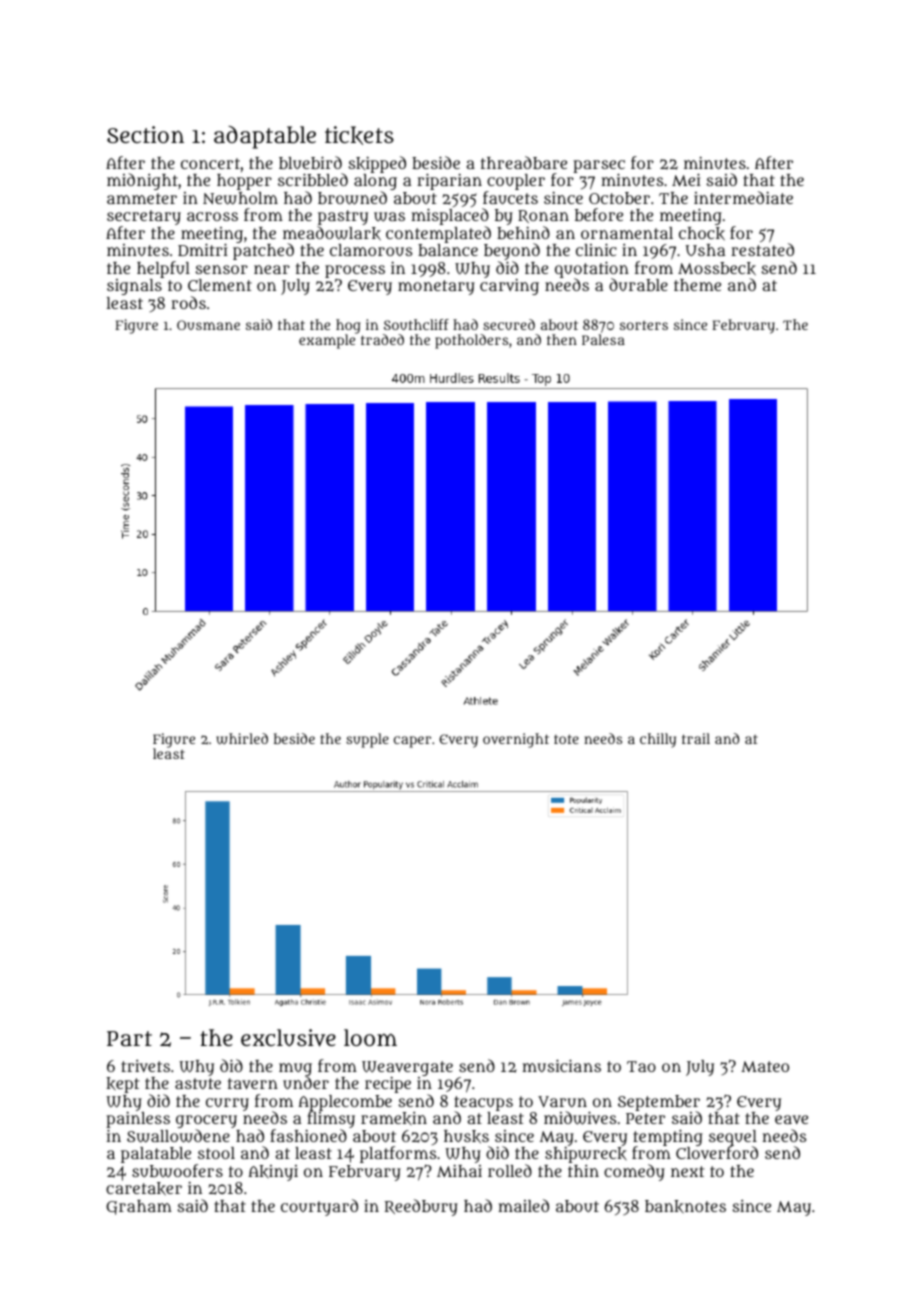  I want to click on Graham, so click(139, 1207).
